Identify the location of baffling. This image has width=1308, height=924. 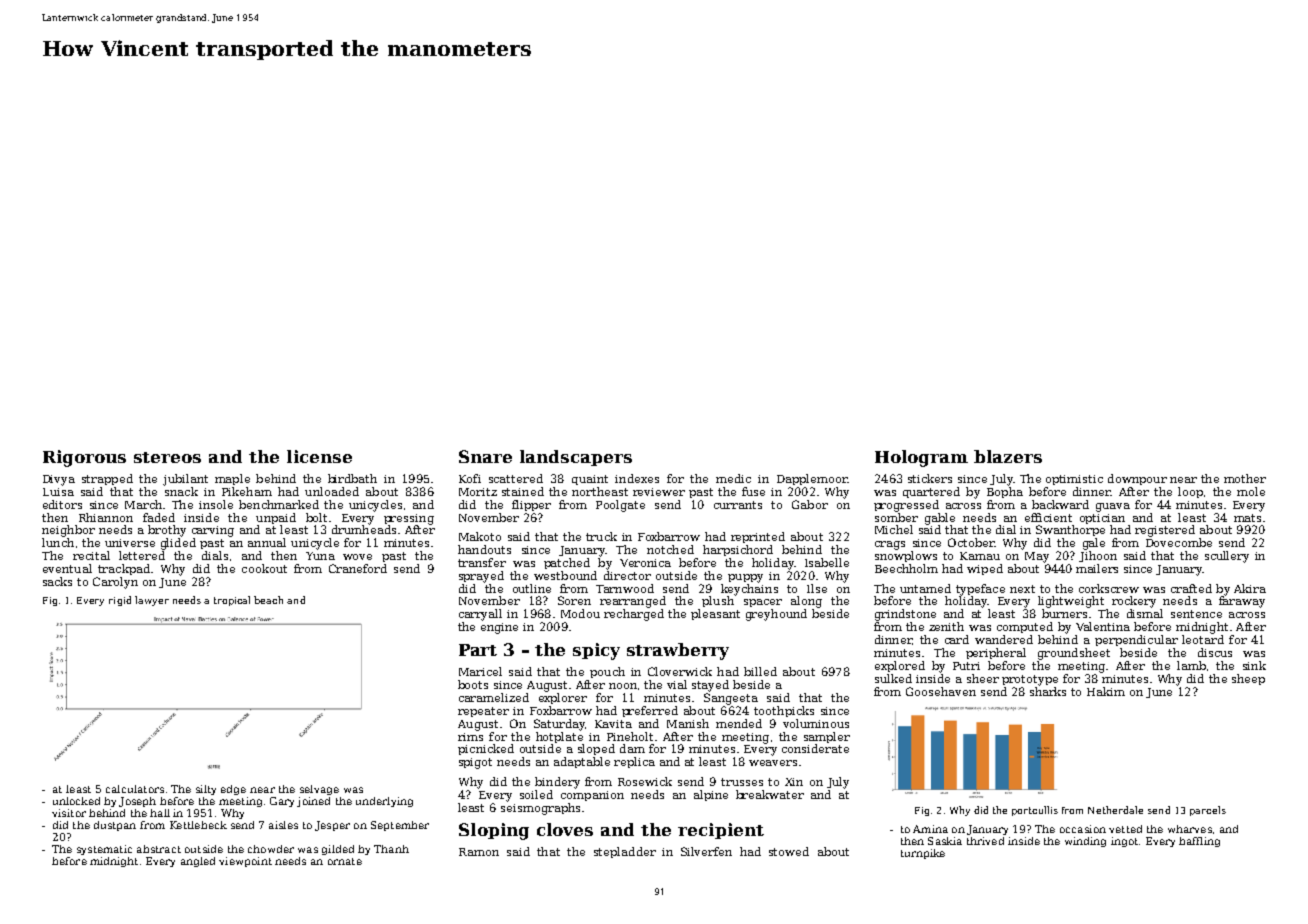
(1199, 842).
